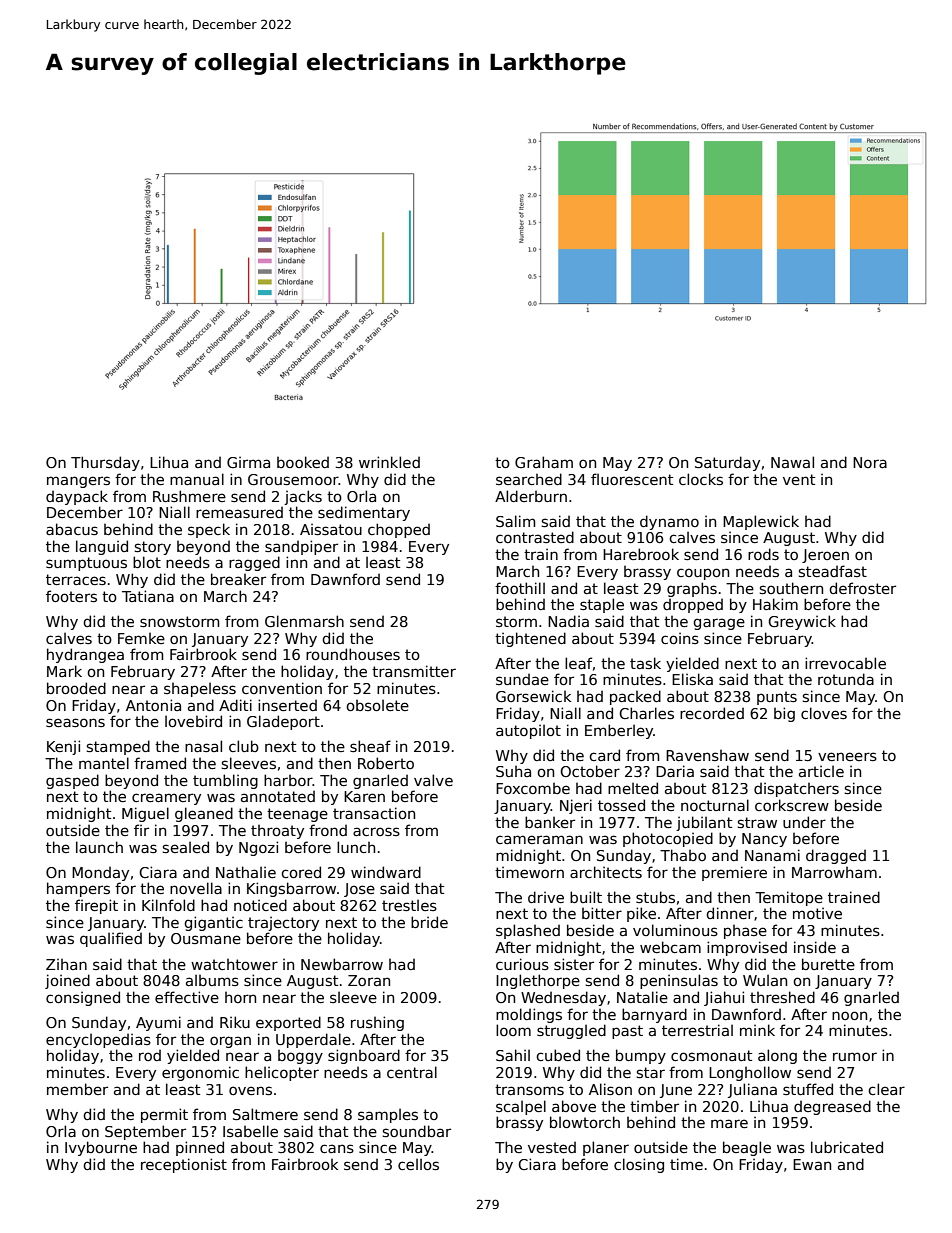  What do you see at coordinates (792, 805) in the screenshot?
I see `corkscrew` at bounding box center [792, 805].
